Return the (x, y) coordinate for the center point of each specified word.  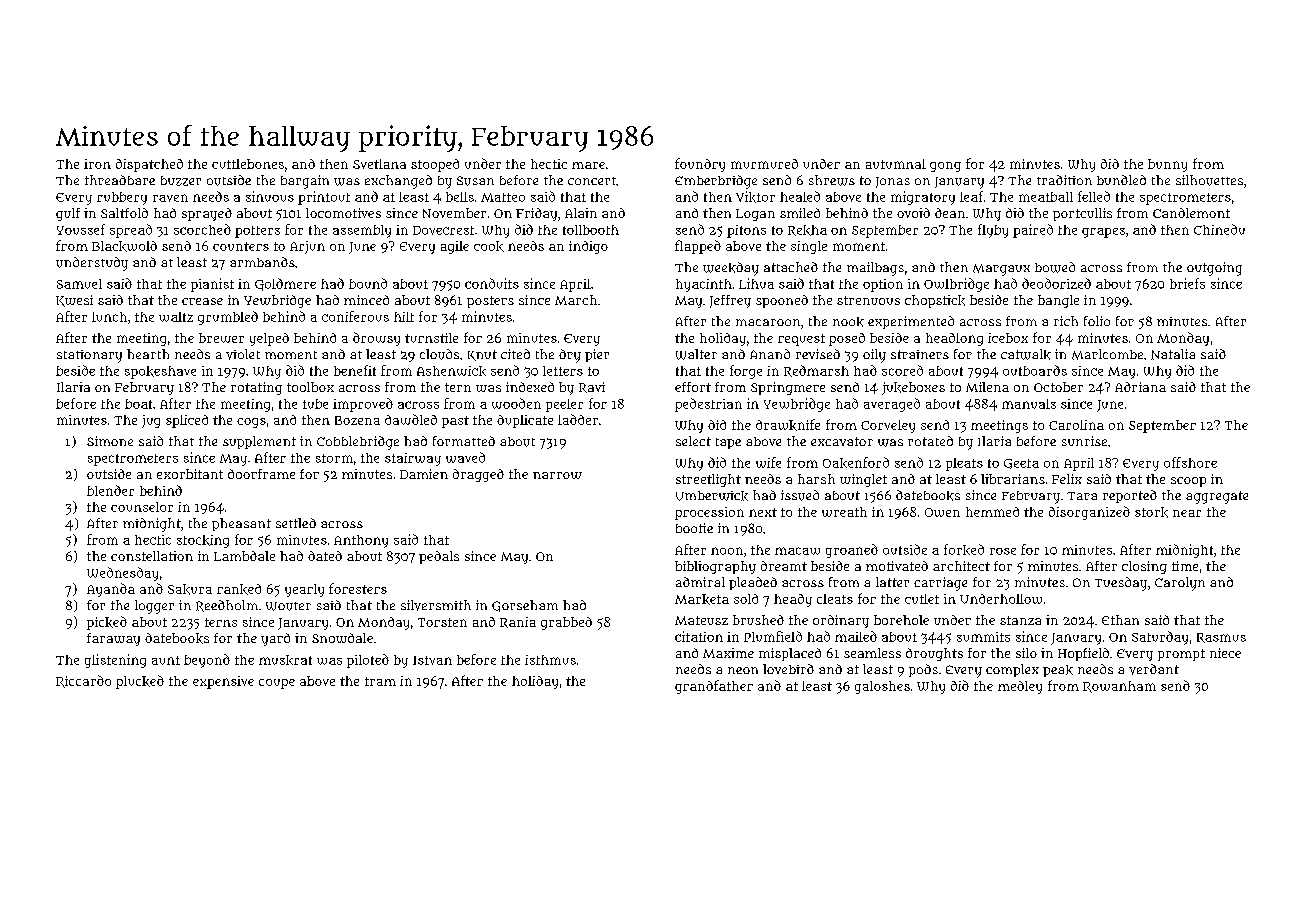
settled (296, 523)
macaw (797, 551)
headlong (954, 339)
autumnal (896, 164)
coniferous (355, 316)
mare (588, 165)
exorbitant (190, 474)
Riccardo (83, 681)
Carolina (1076, 425)
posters (490, 302)
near (1187, 513)
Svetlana (379, 164)
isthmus (550, 660)
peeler (564, 405)
